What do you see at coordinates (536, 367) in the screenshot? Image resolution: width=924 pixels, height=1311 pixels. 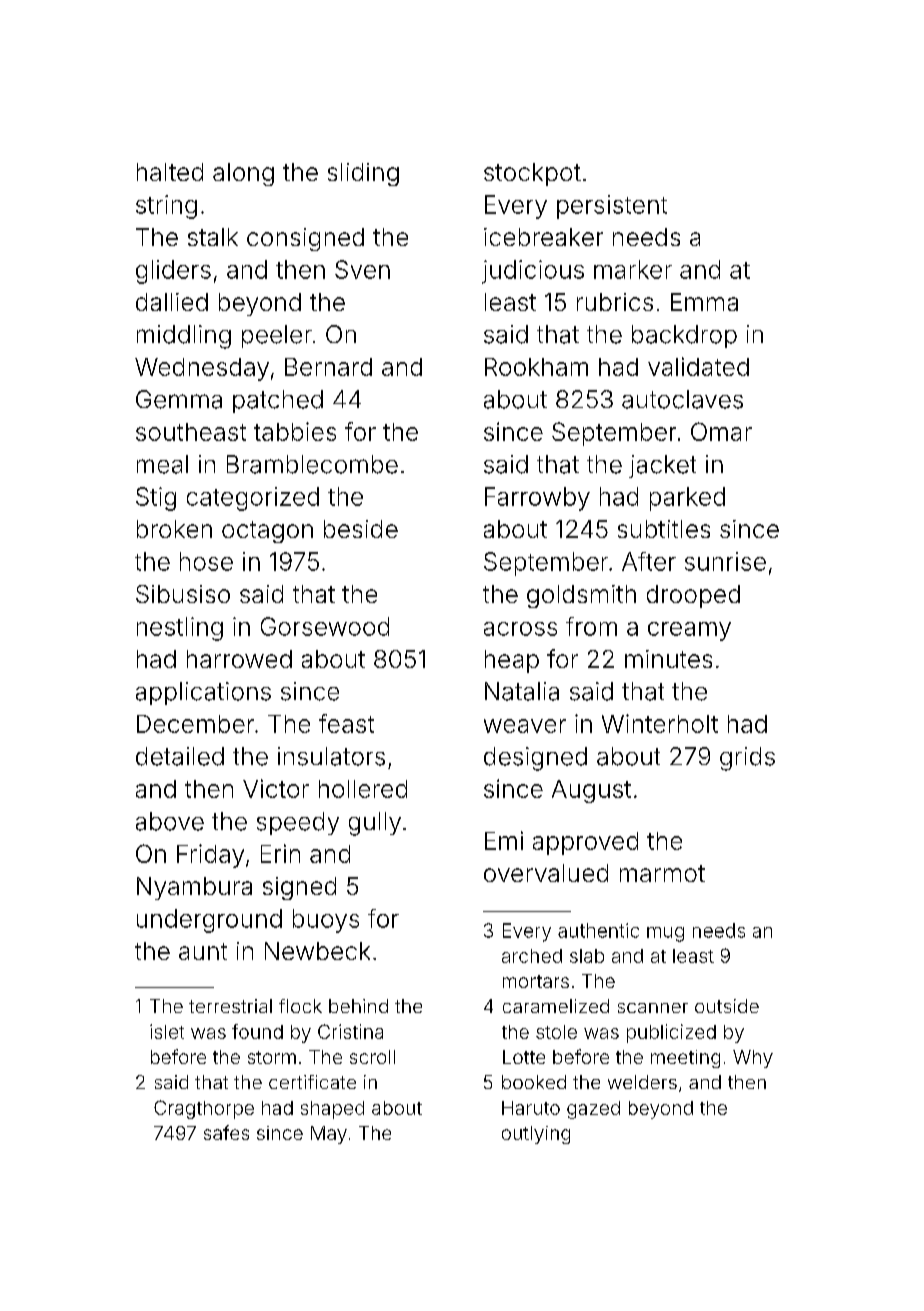 I see `Rookham` at bounding box center [536, 367].
